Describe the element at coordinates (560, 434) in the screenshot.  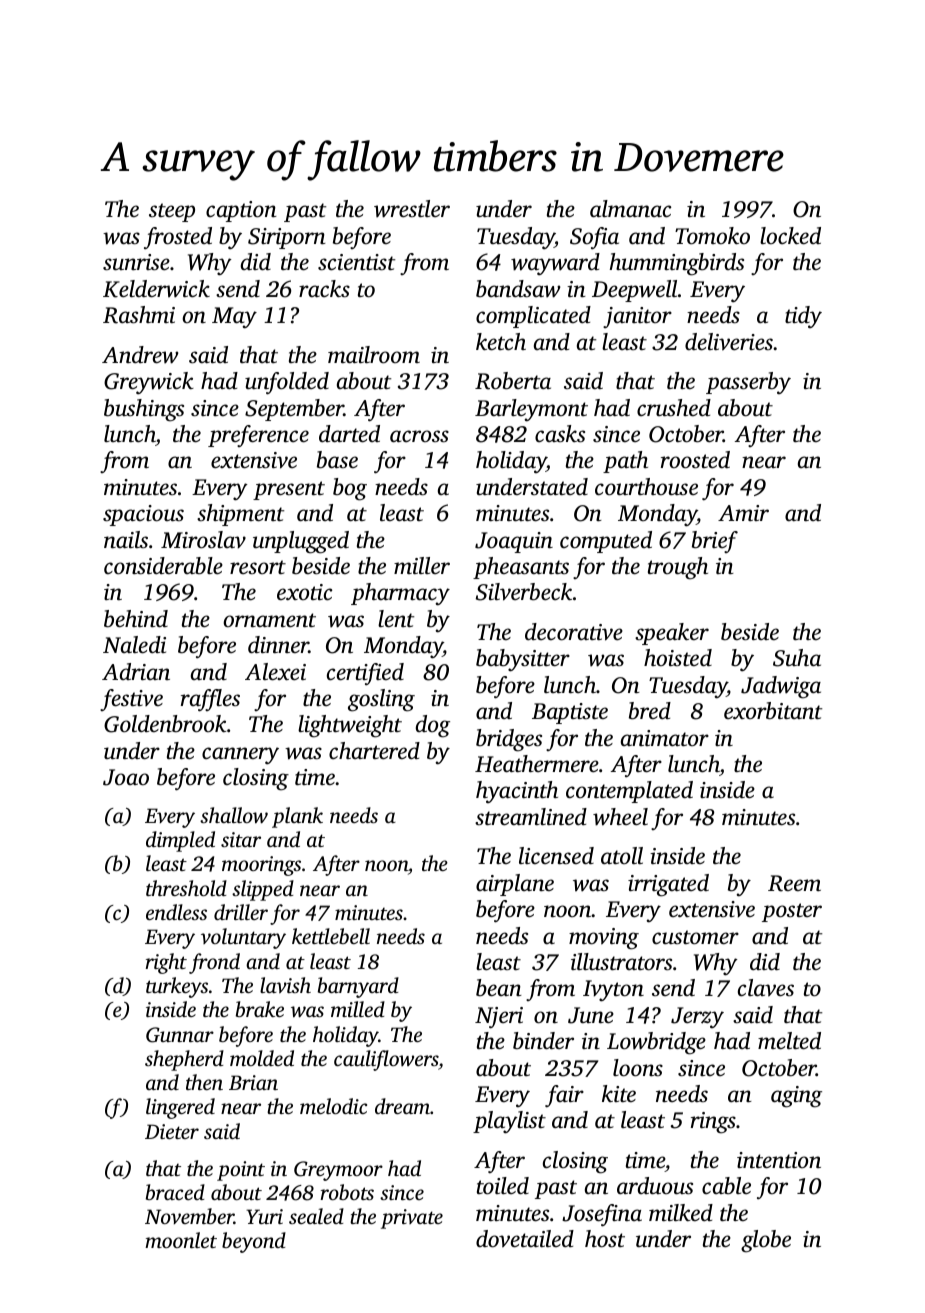
I see `casks` at that location.
